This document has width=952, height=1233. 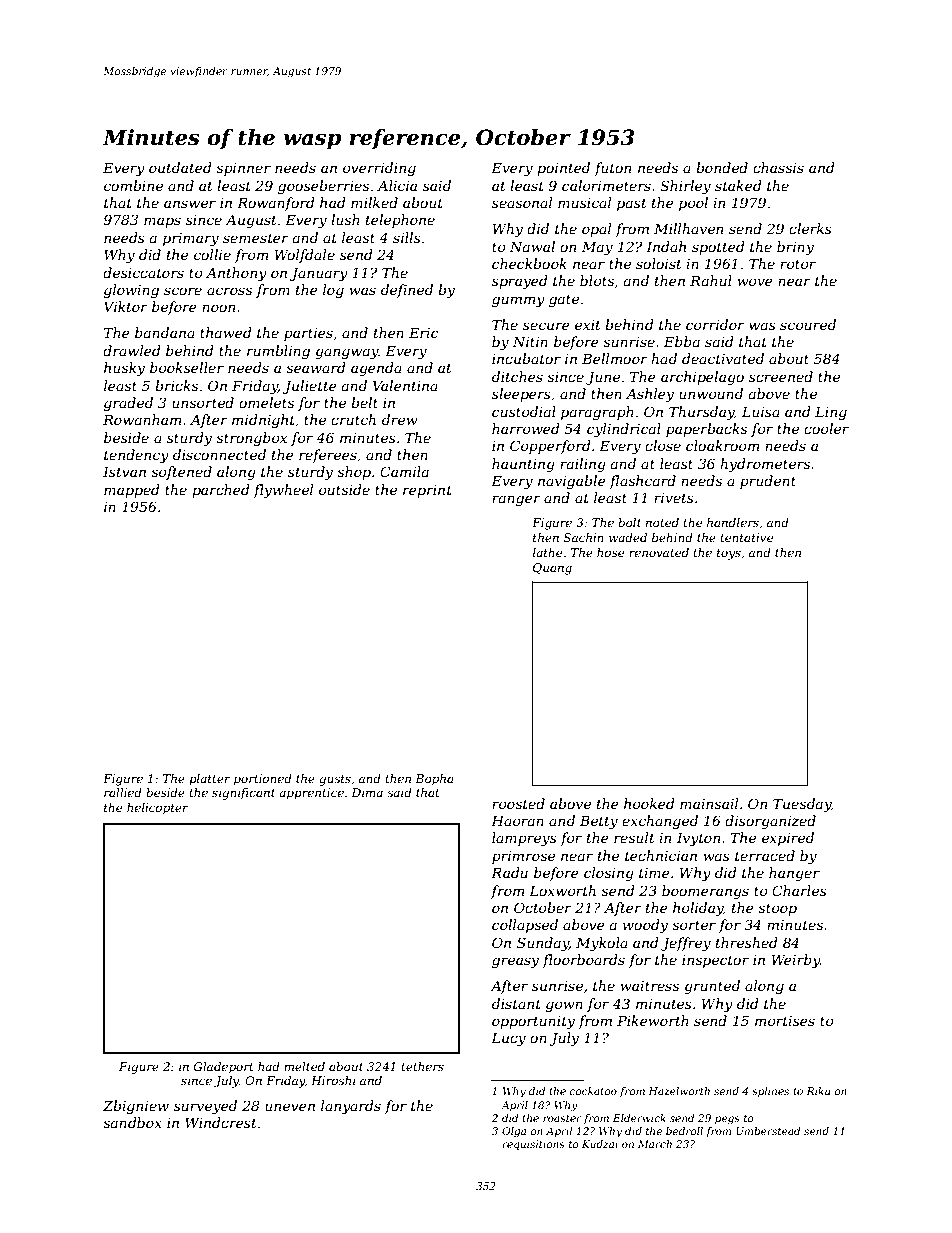 What do you see at coordinates (562, 890) in the document?
I see `Loxworth` at bounding box center [562, 890].
